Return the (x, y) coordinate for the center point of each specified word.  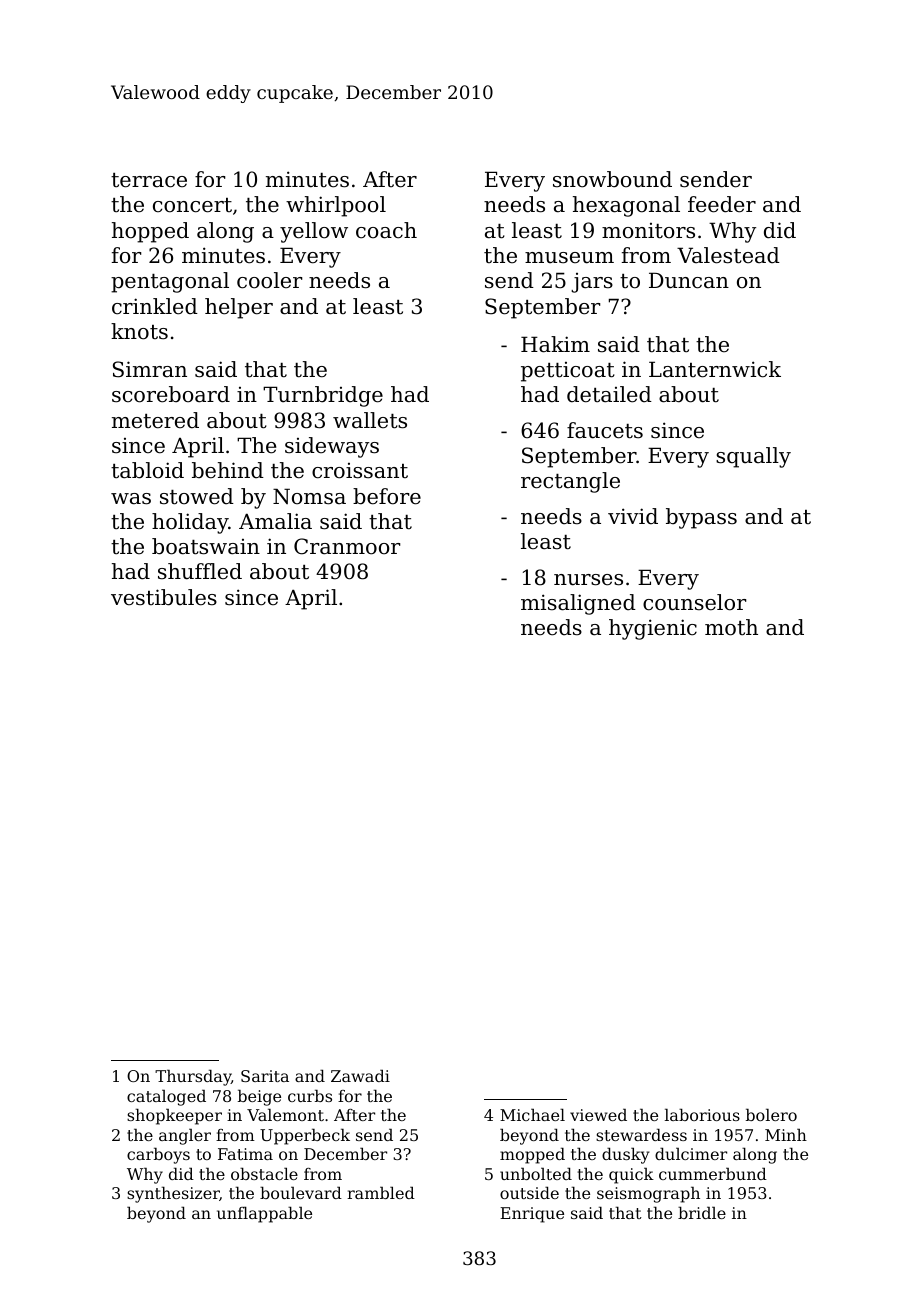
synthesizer (173, 1194)
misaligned (578, 604)
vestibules (164, 597)
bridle (702, 1212)
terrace (149, 180)
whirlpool (336, 206)
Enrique (532, 1215)
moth (731, 627)
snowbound (612, 179)
